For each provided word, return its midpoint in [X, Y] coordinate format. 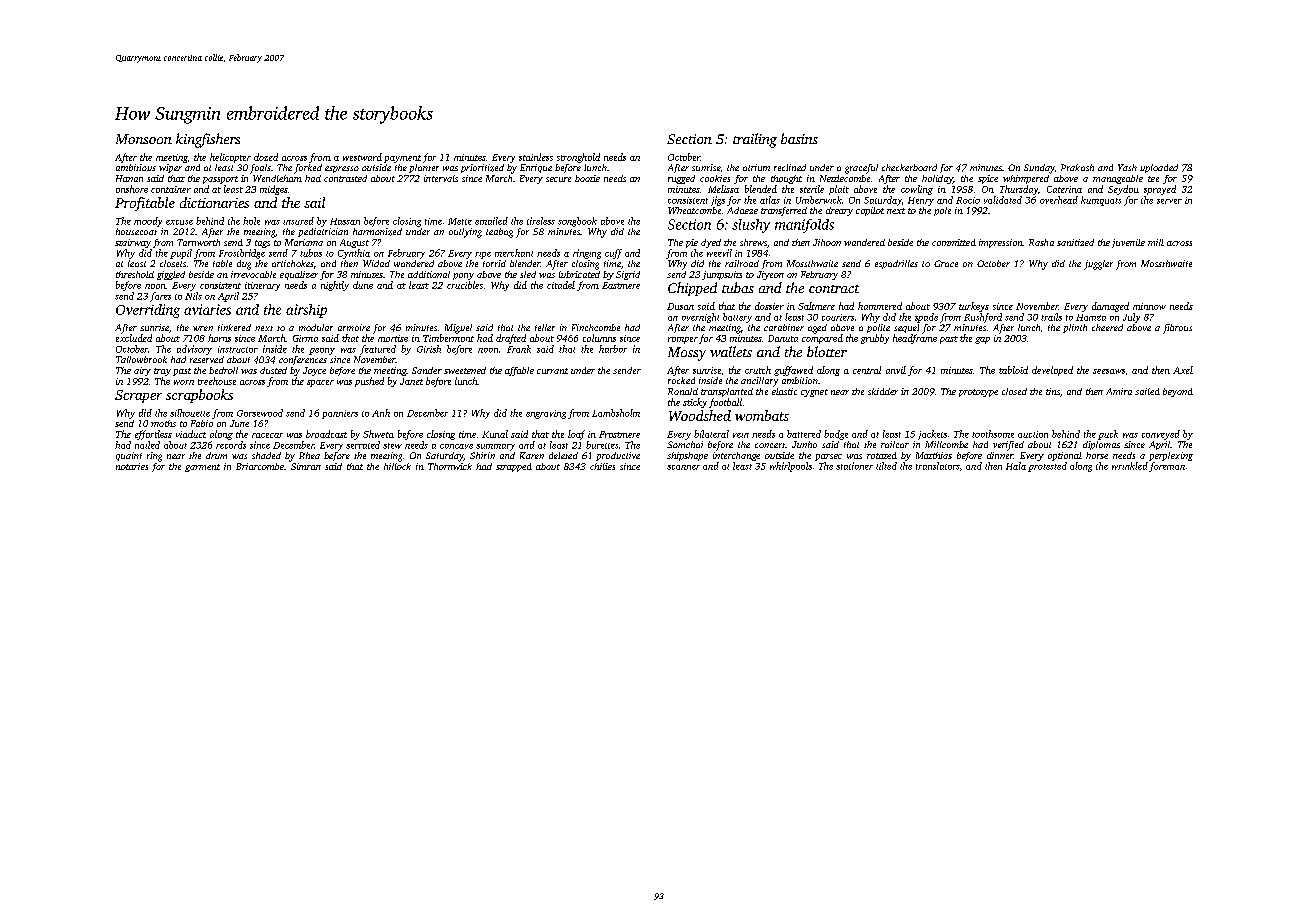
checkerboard [909, 167]
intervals [441, 178]
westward [362, 157]
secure [558, 179]
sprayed [1160, 190]
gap [982, 340]
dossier [769, 306]
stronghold [578, 158]
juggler [1098, 265]
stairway [133, 243]
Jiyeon [770, 275]
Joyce [314, 371]
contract [834, 289]
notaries [132, 466]
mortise [393, 338]
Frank [519, 349]
